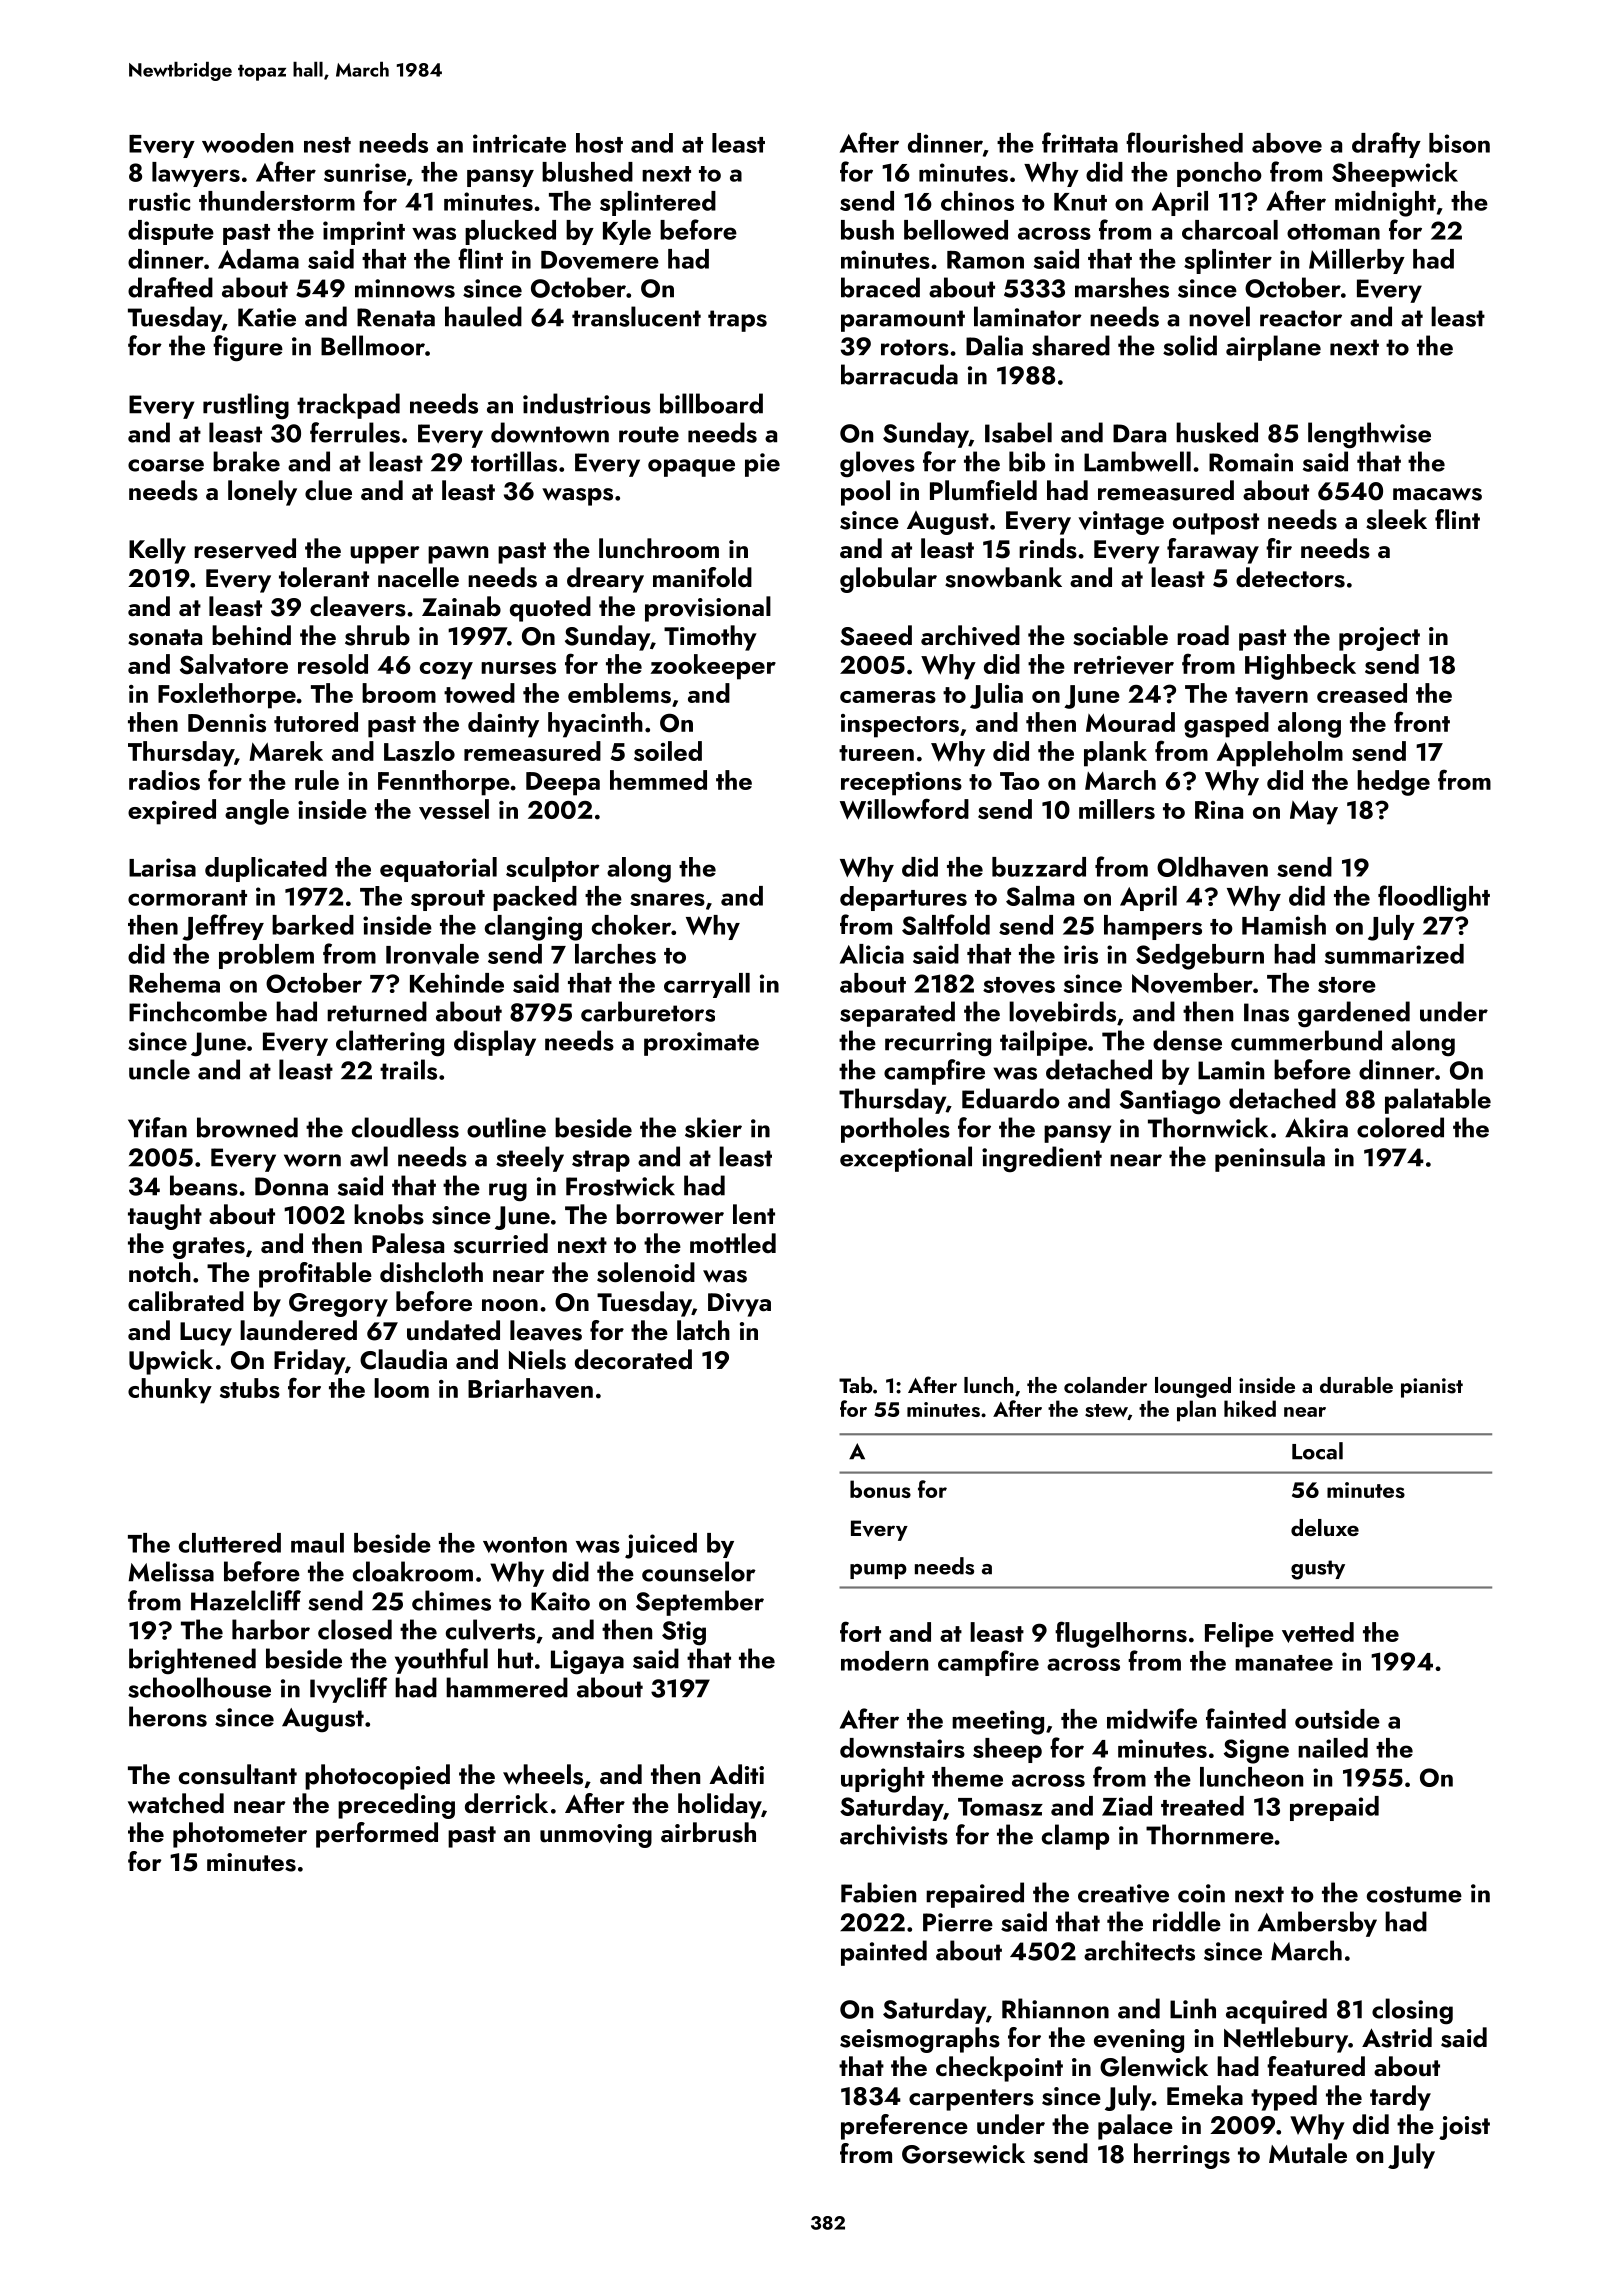 Image resolution: width=1620 pixels, height=2292 pixels. I want to click on clue, so click(328, 490).
